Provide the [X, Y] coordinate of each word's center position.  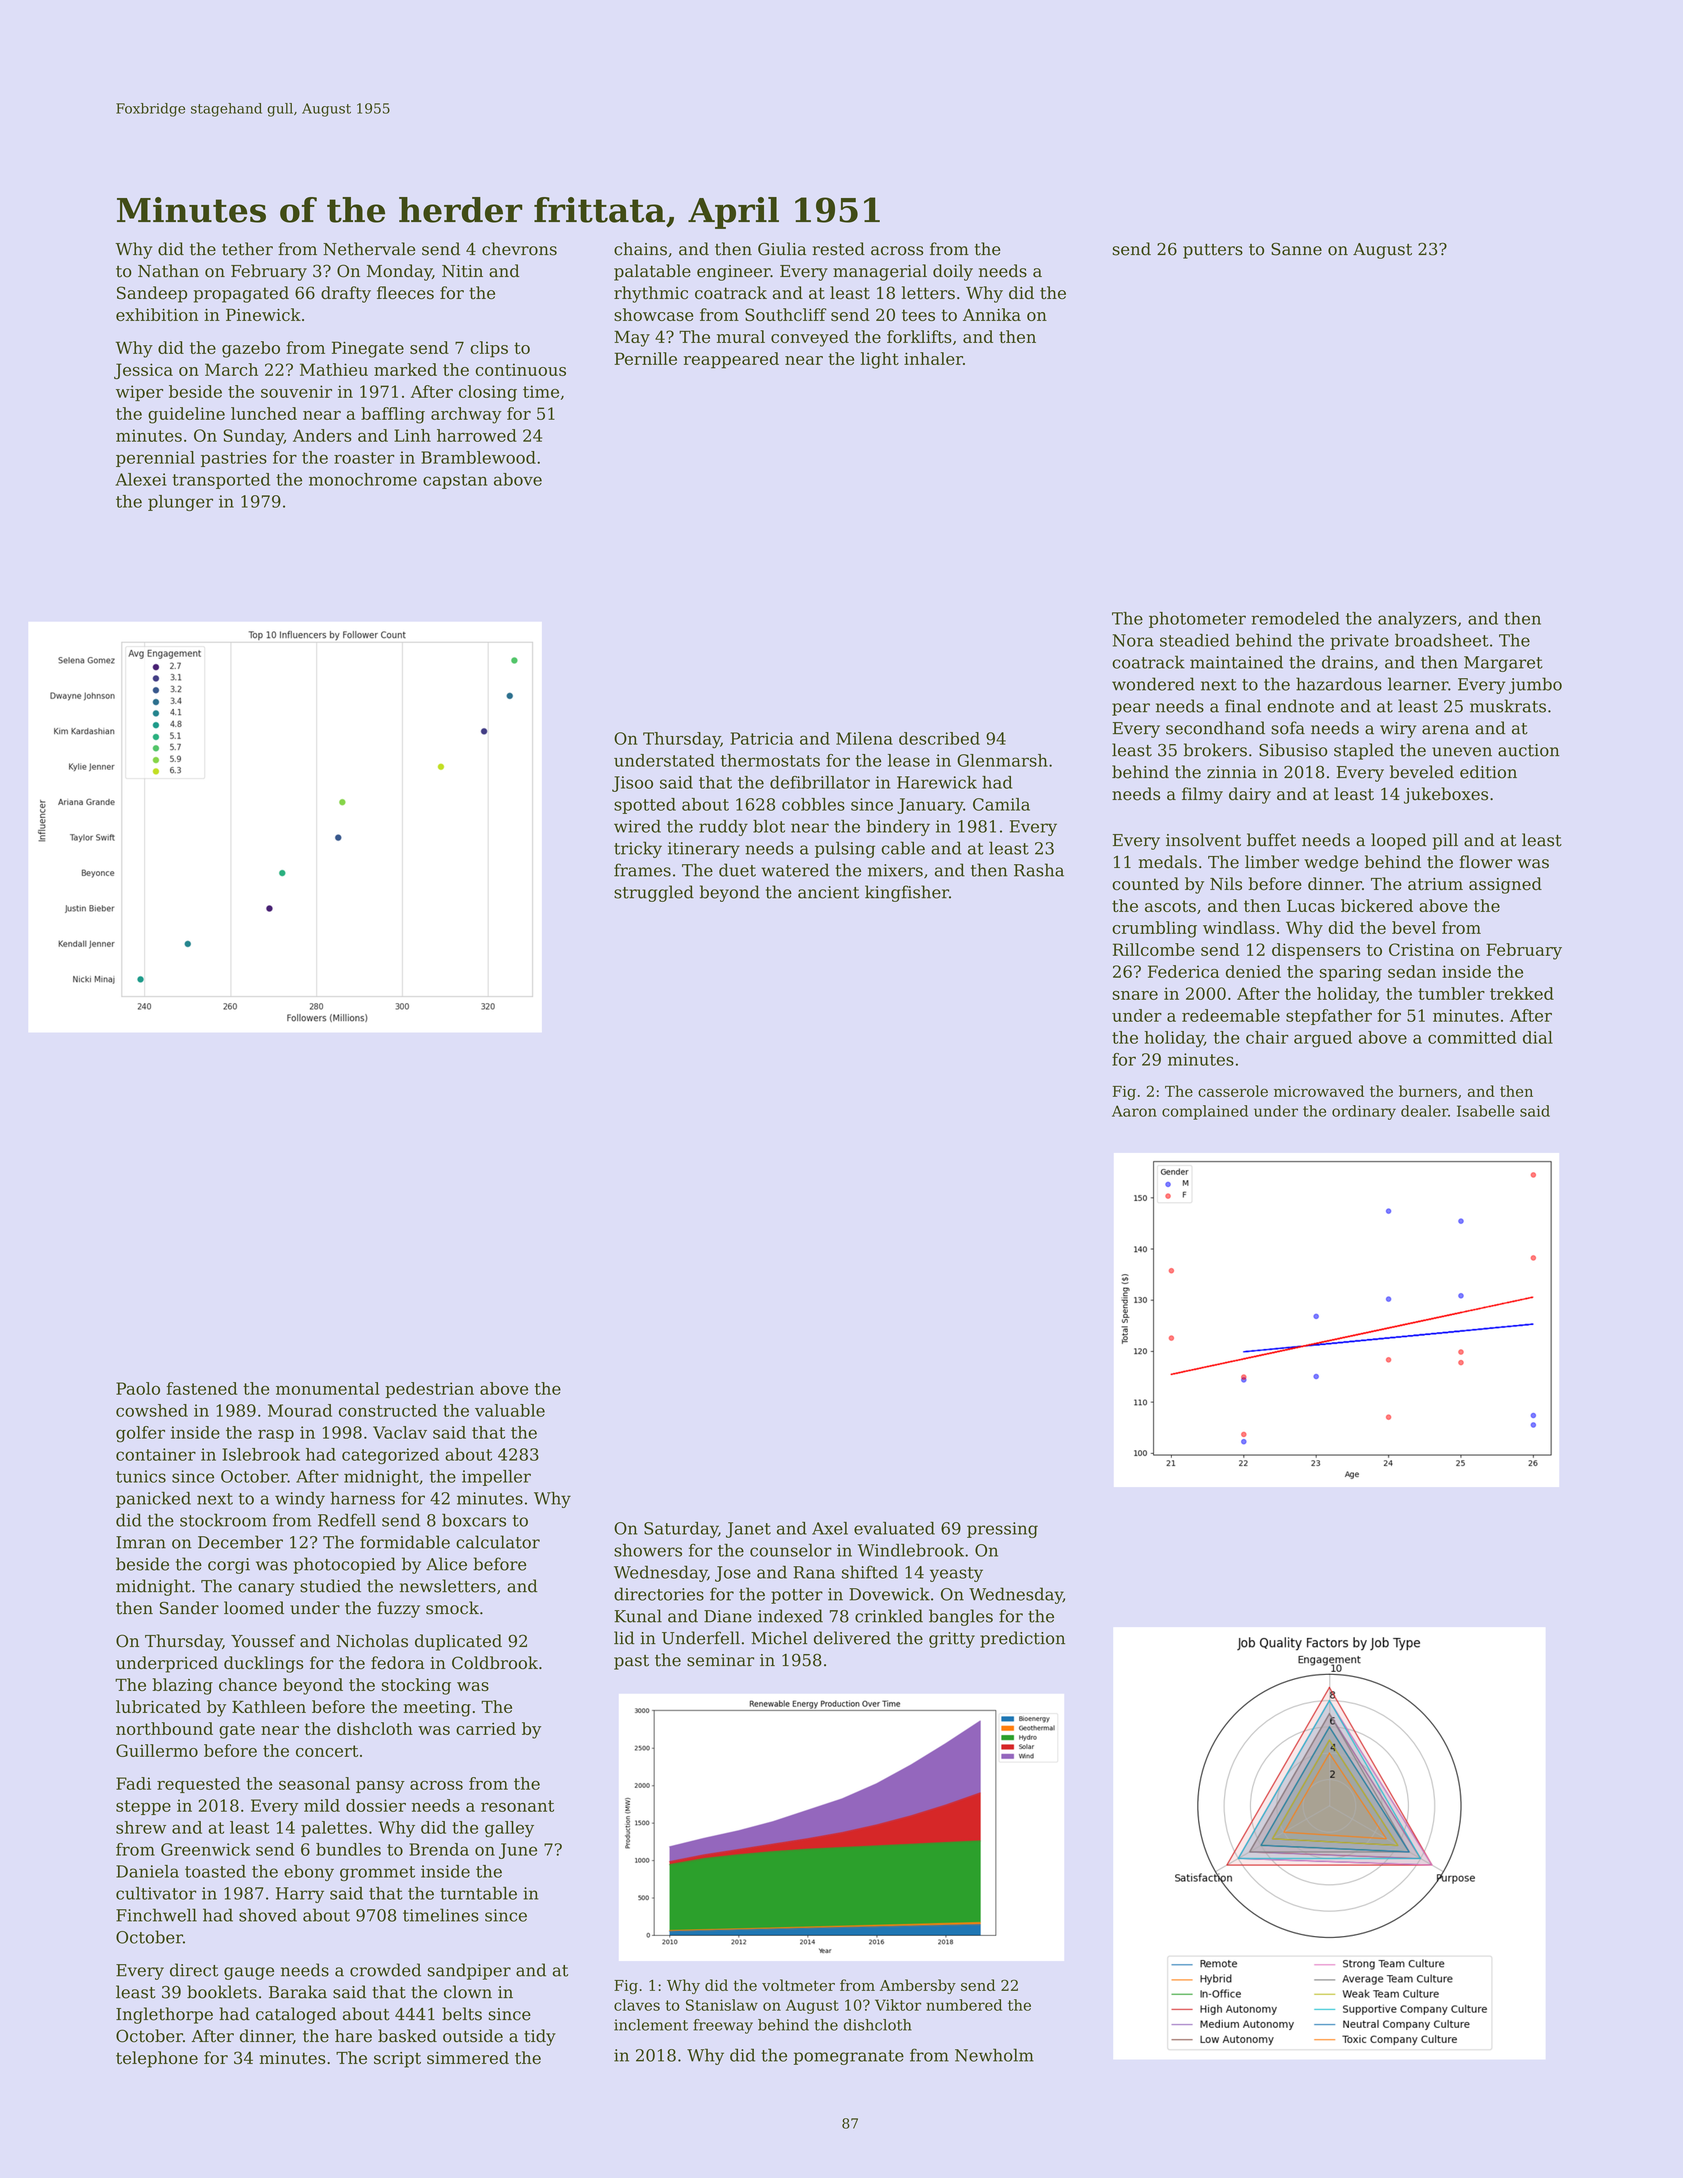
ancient [828, 892]
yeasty [956, 1574]
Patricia [762, 738]
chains [640, 249]
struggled [654, 893]
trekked [1522, 993]
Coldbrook [495, 1663]
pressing [1002, 1530]
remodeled [1295, 618]
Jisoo [632, 784]
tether [247, 249]
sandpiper [469, 1971]
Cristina [1421, 949]
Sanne [1296, 249]
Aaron [1134, 1111]
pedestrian [429, 1390]
